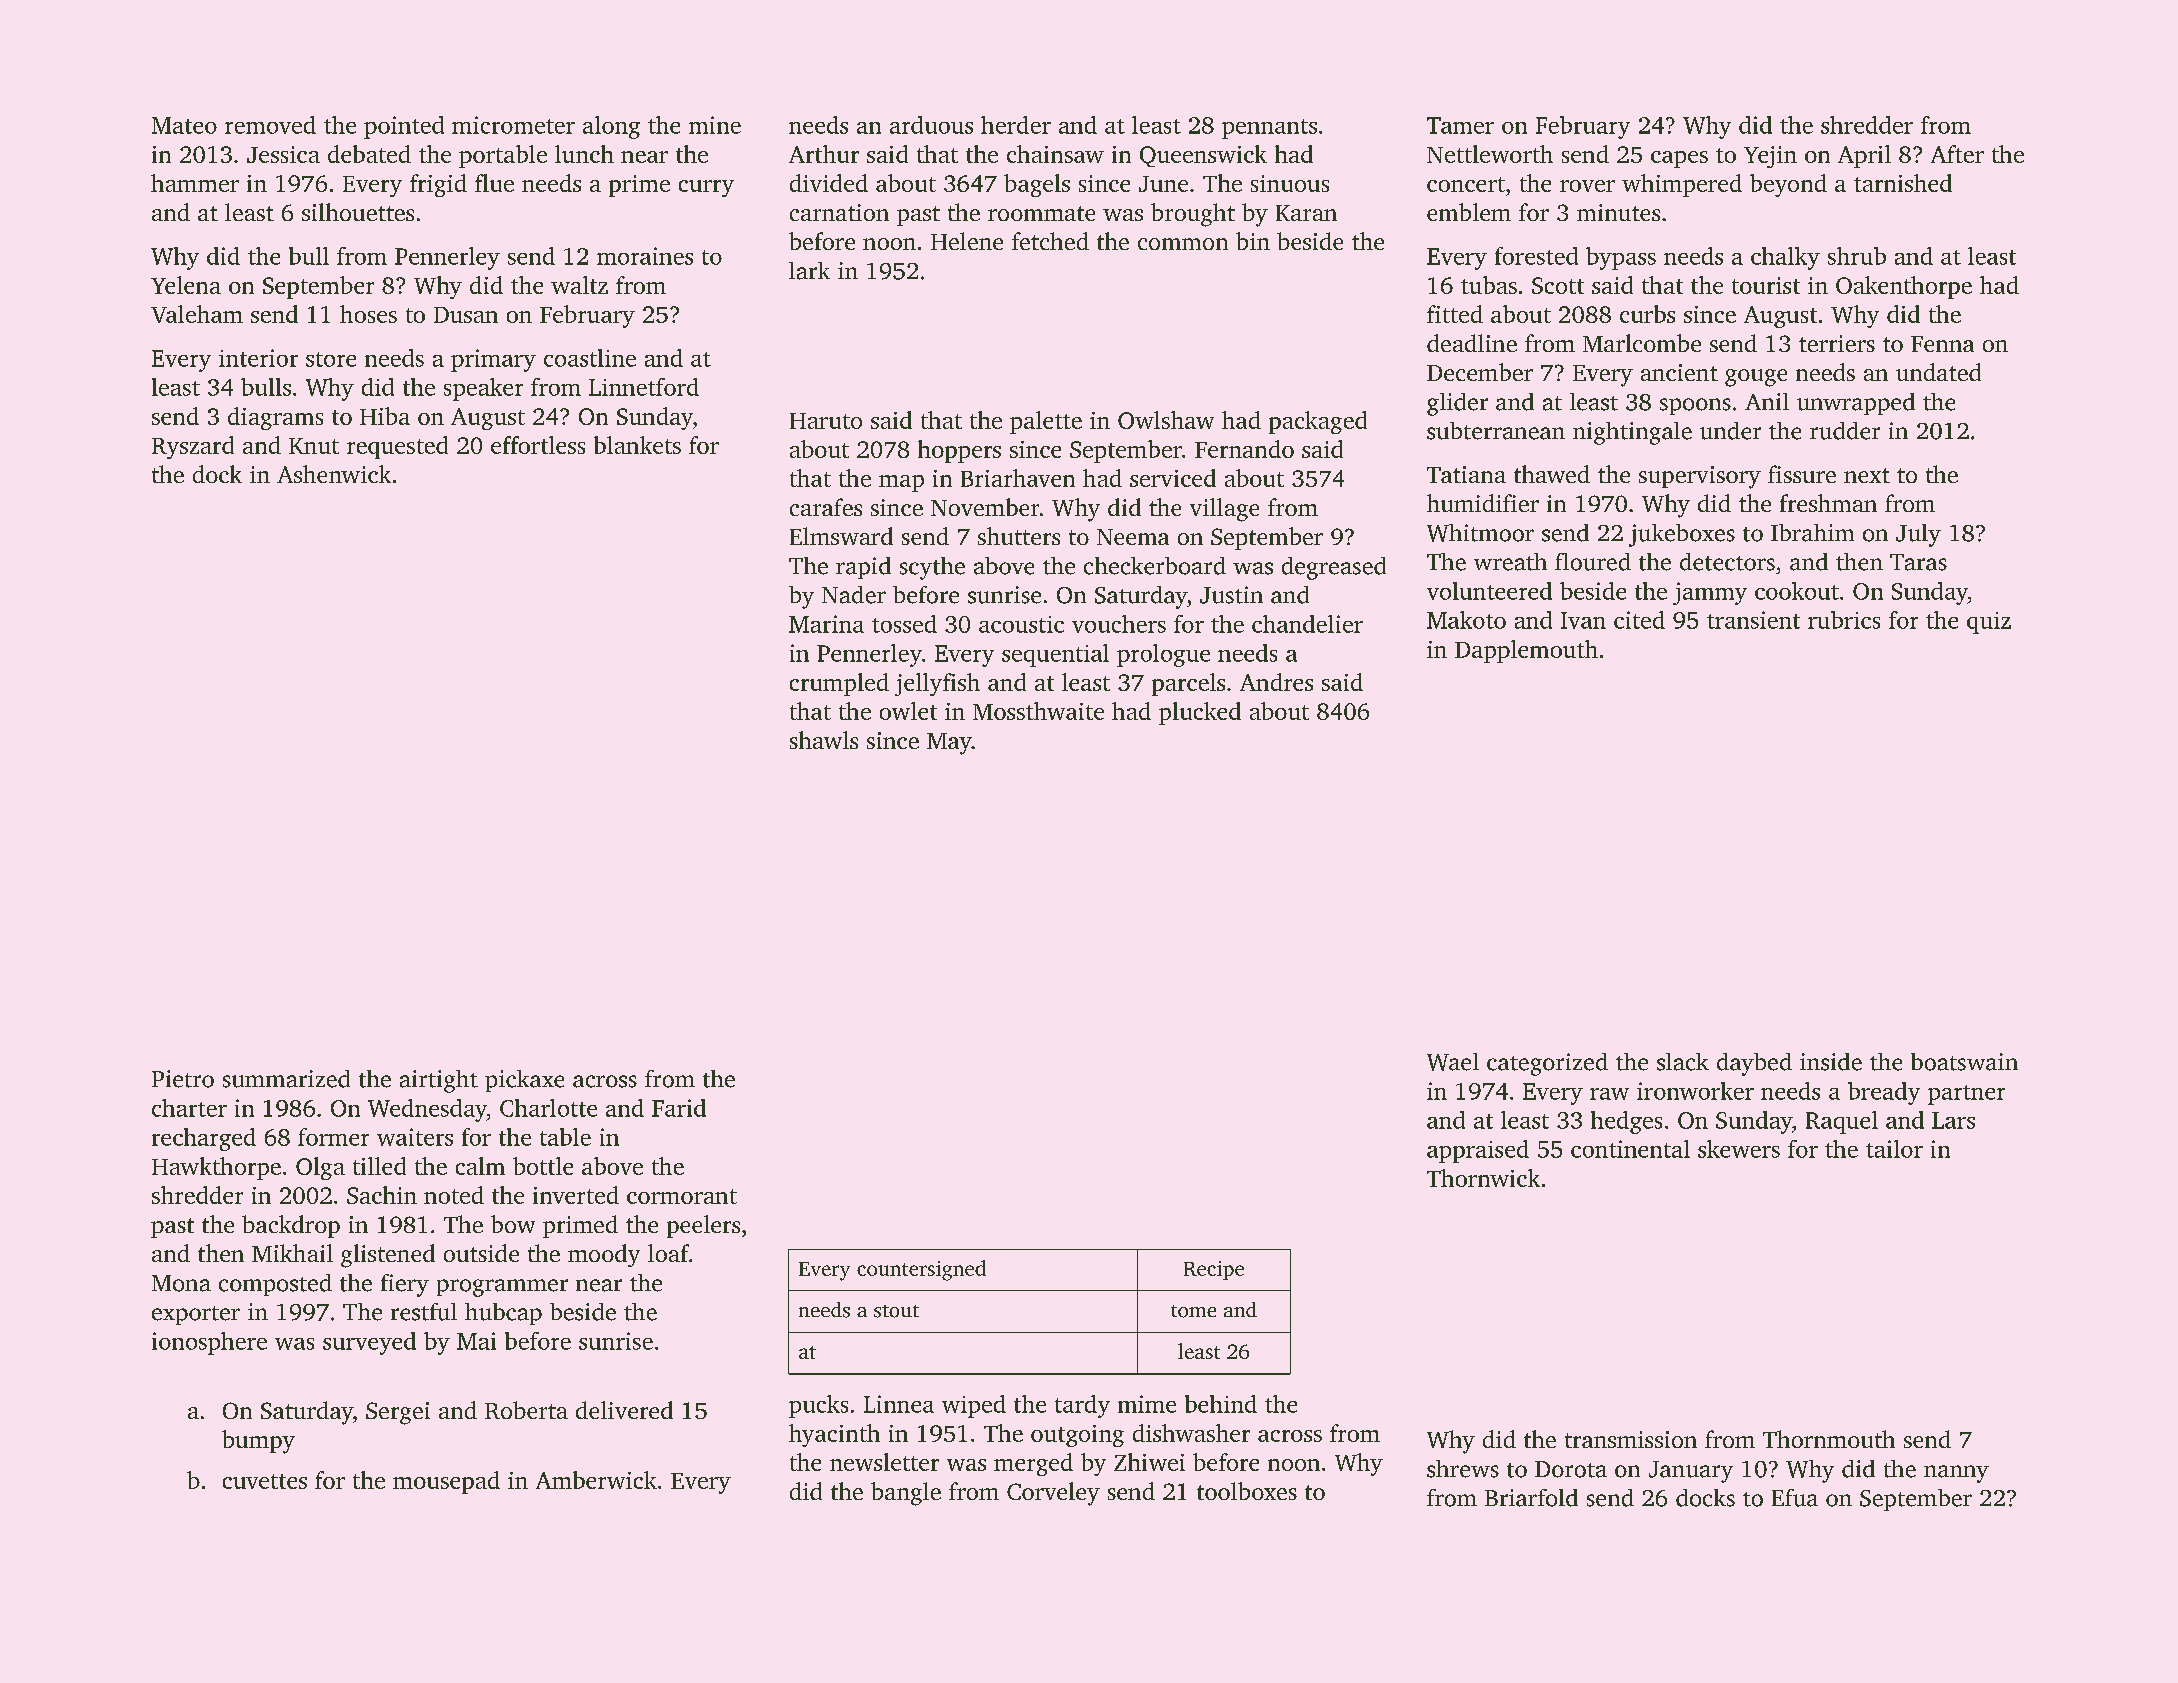 Image resolution: width=2178 pixels, height=1683 pixels. What do you see at coordinates (679, 1108) in the page?
I see `Farid` at bounding box center [679, 1108].
